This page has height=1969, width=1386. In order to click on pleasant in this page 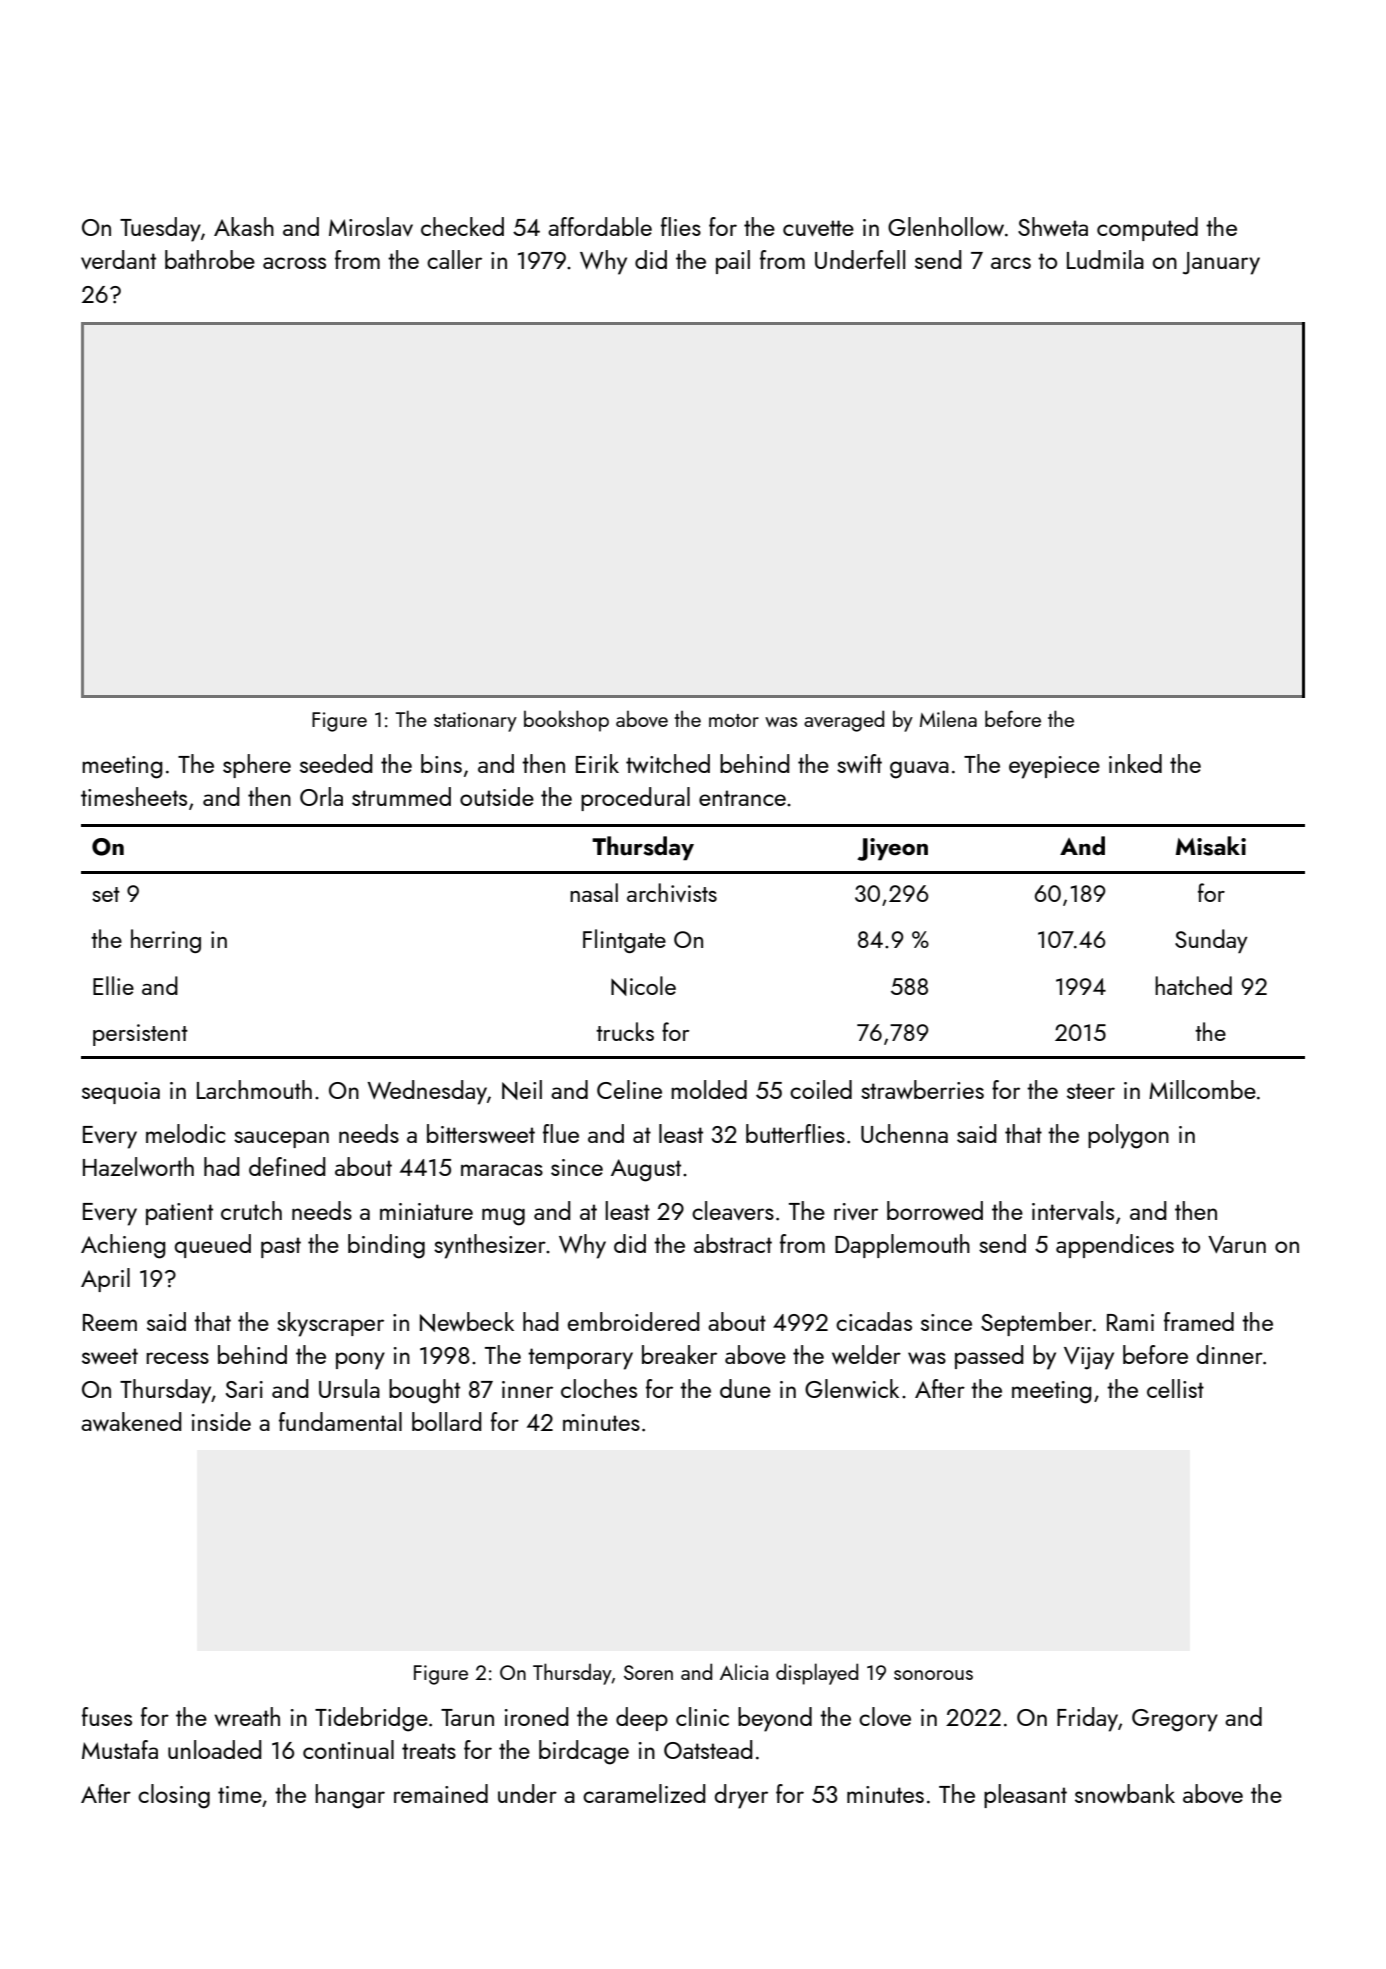, I will do `click(1025, 1796)`.
